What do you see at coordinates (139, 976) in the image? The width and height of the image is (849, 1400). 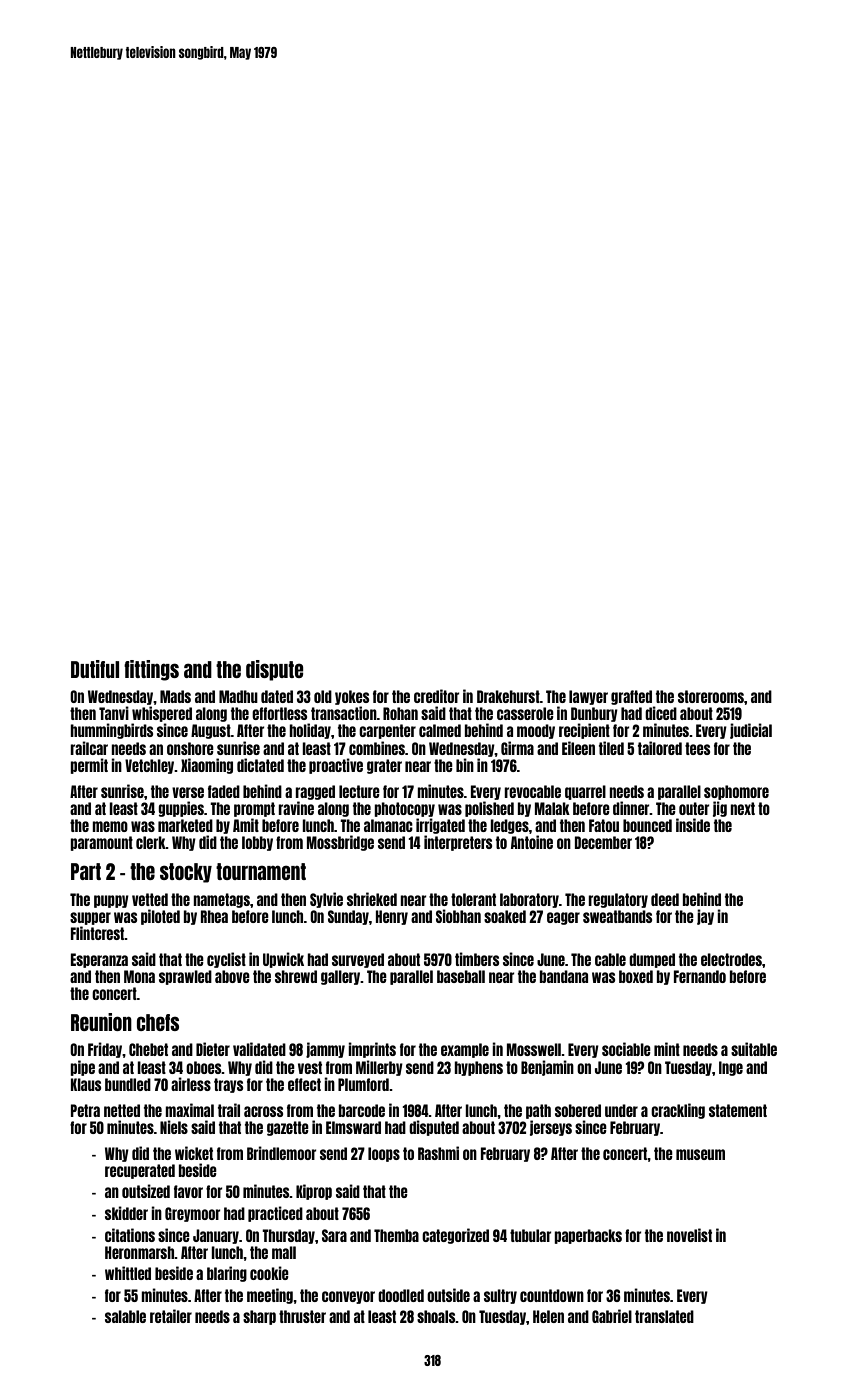 I see `Mona` at bounding box center [139, 976].
